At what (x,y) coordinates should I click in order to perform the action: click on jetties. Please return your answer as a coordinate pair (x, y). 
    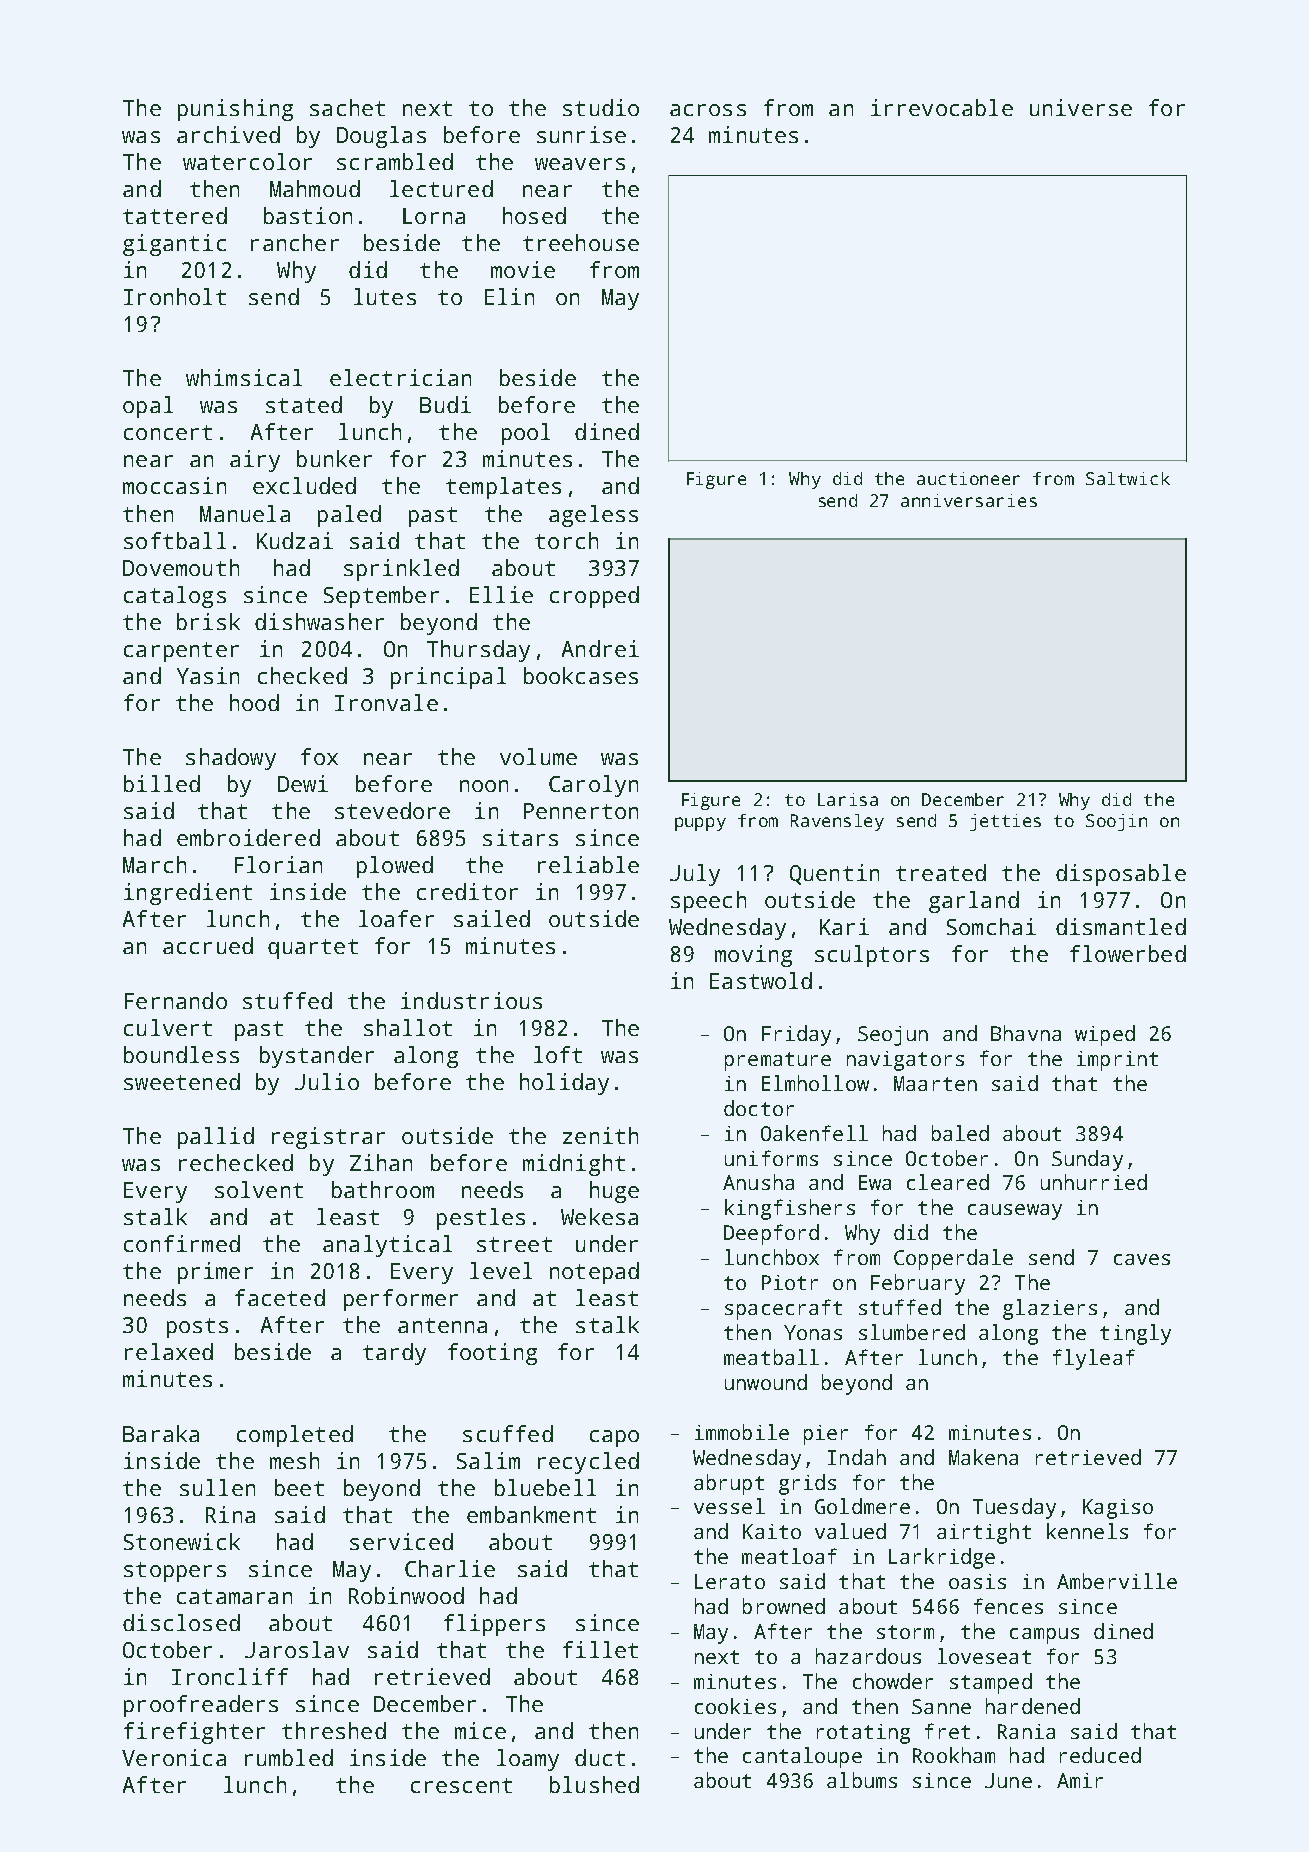
    Looking at the image, I should click on (1005, 822).
